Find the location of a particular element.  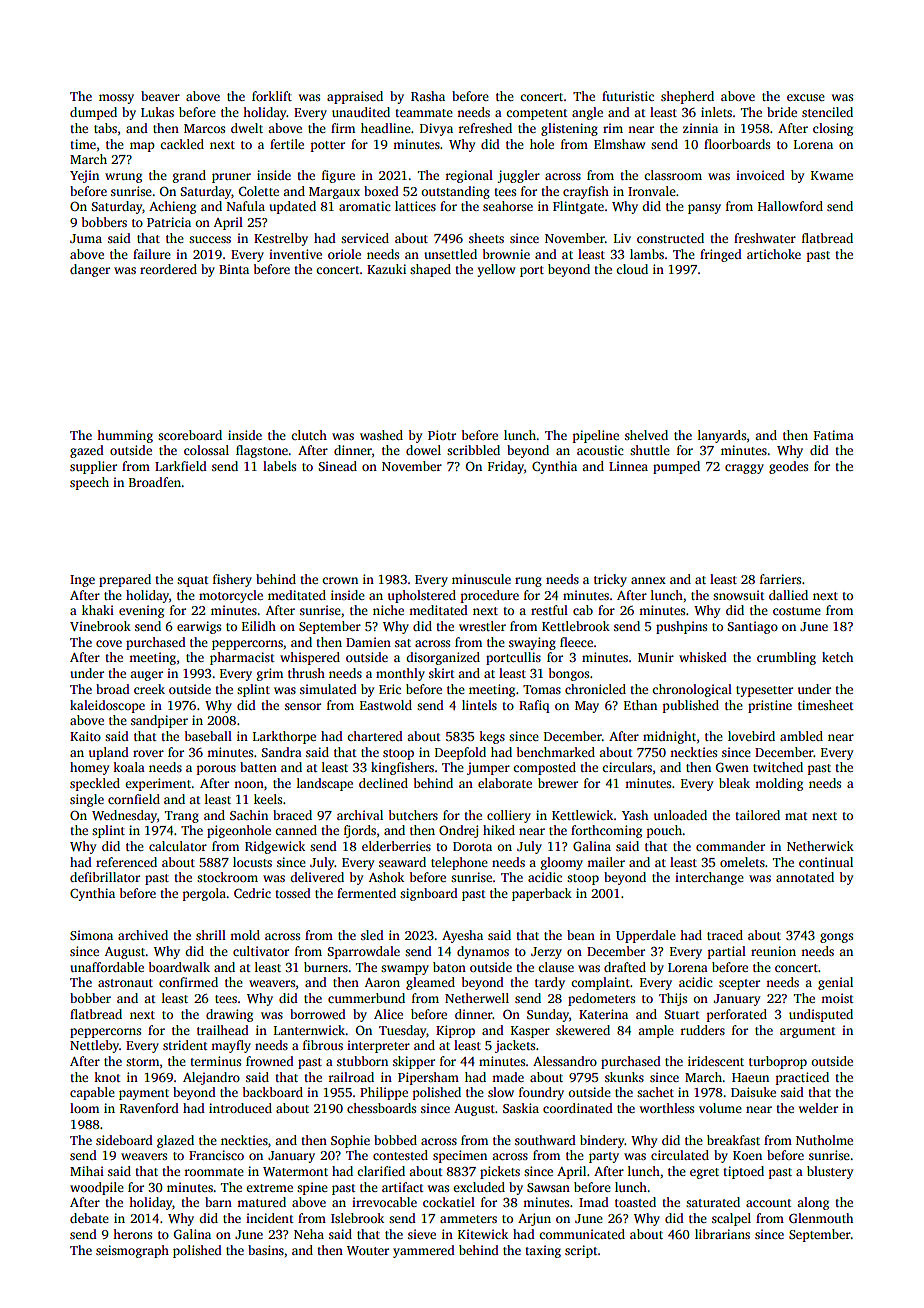

futuristic is located at coordinates (628, 96).
